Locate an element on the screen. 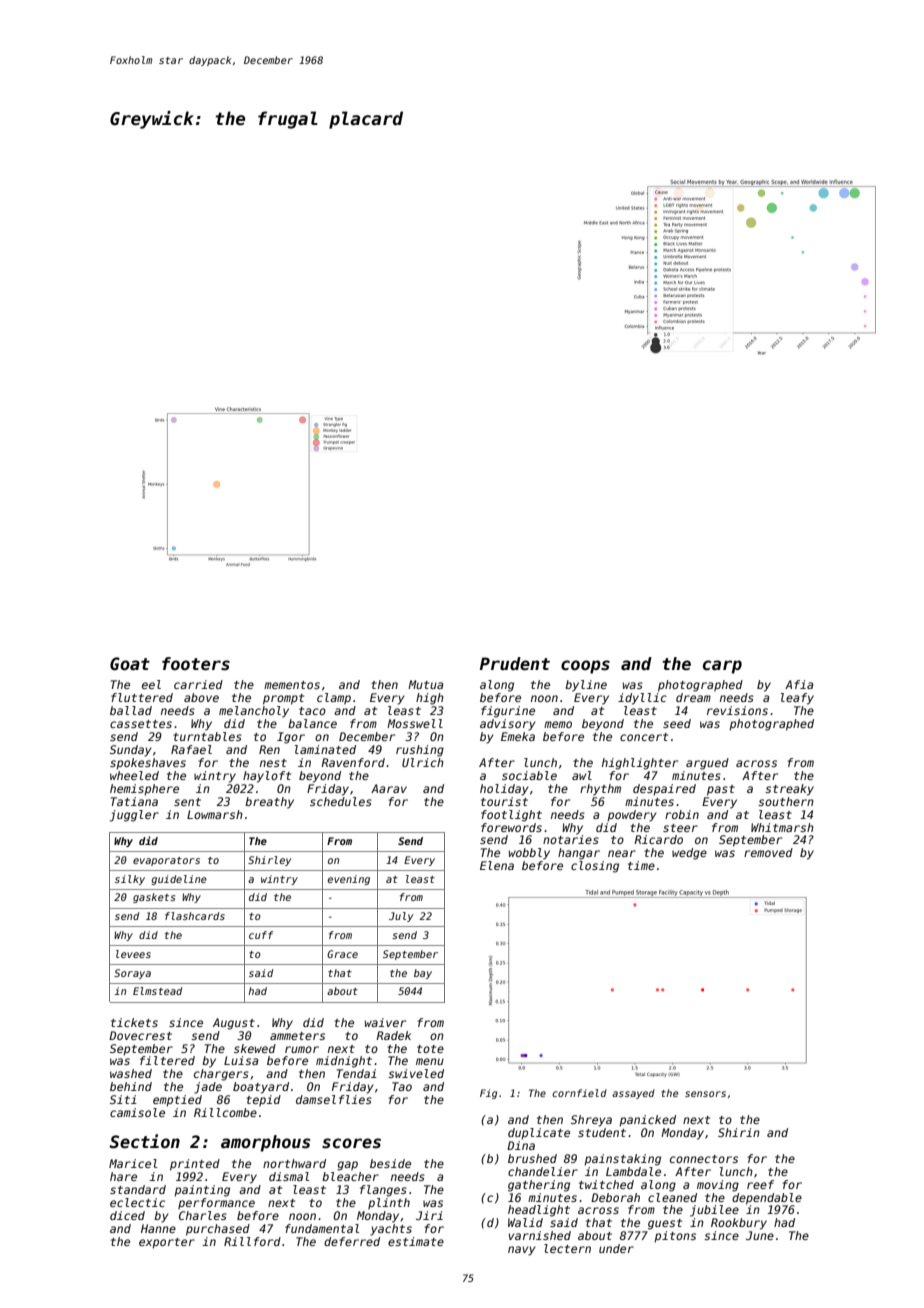 This screenshot has height=1308, width=924. bay is located at coordinates (423, 974).
